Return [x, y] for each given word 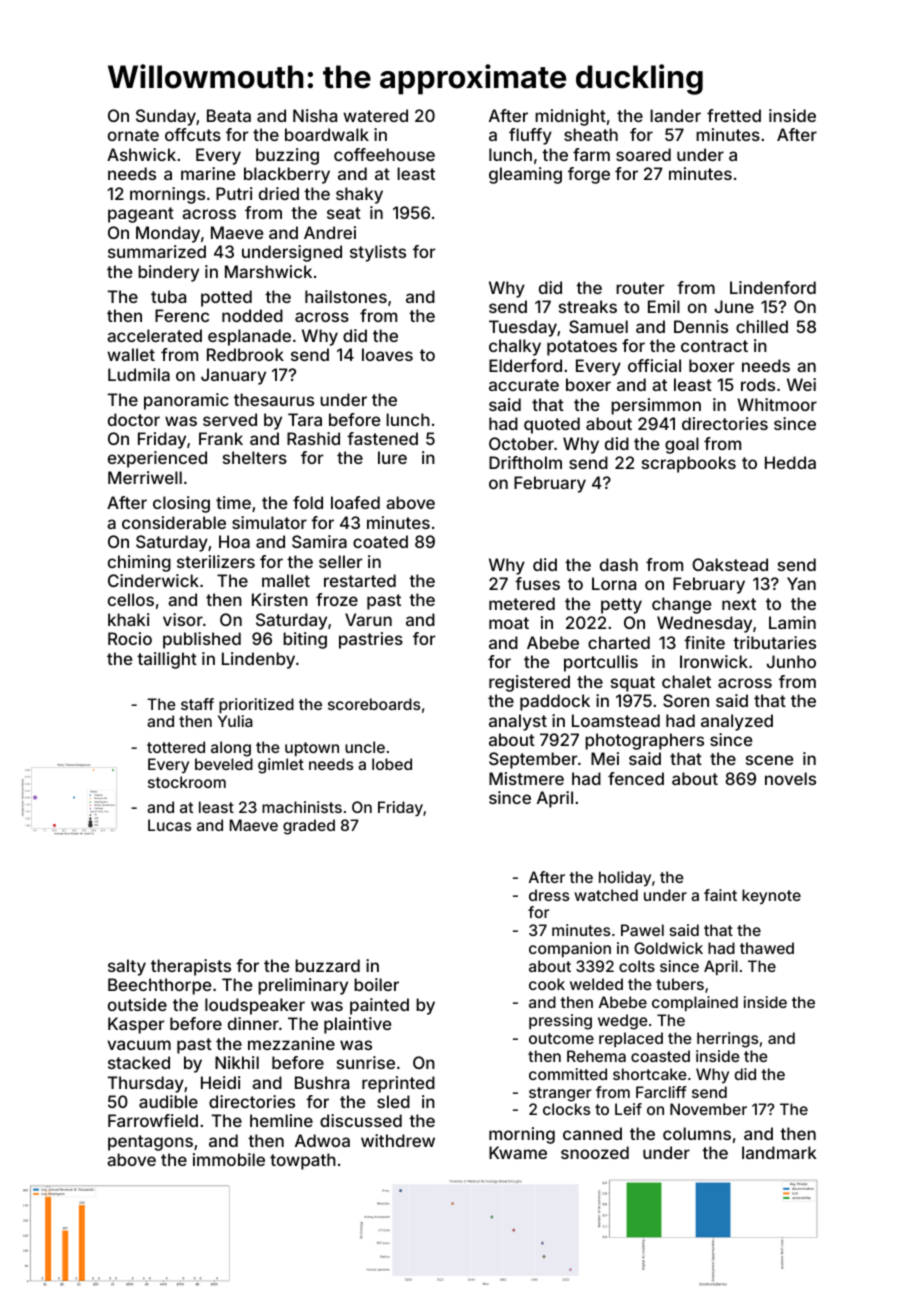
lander [675, 115]
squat [633, 684]
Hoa [234, 541]
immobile [229, 1159]
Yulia [235, 721]
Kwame [518, 1152]
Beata [229, 115]
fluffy [530, 136]
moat [509, 623]
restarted [360, 580]
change [681, 605]
